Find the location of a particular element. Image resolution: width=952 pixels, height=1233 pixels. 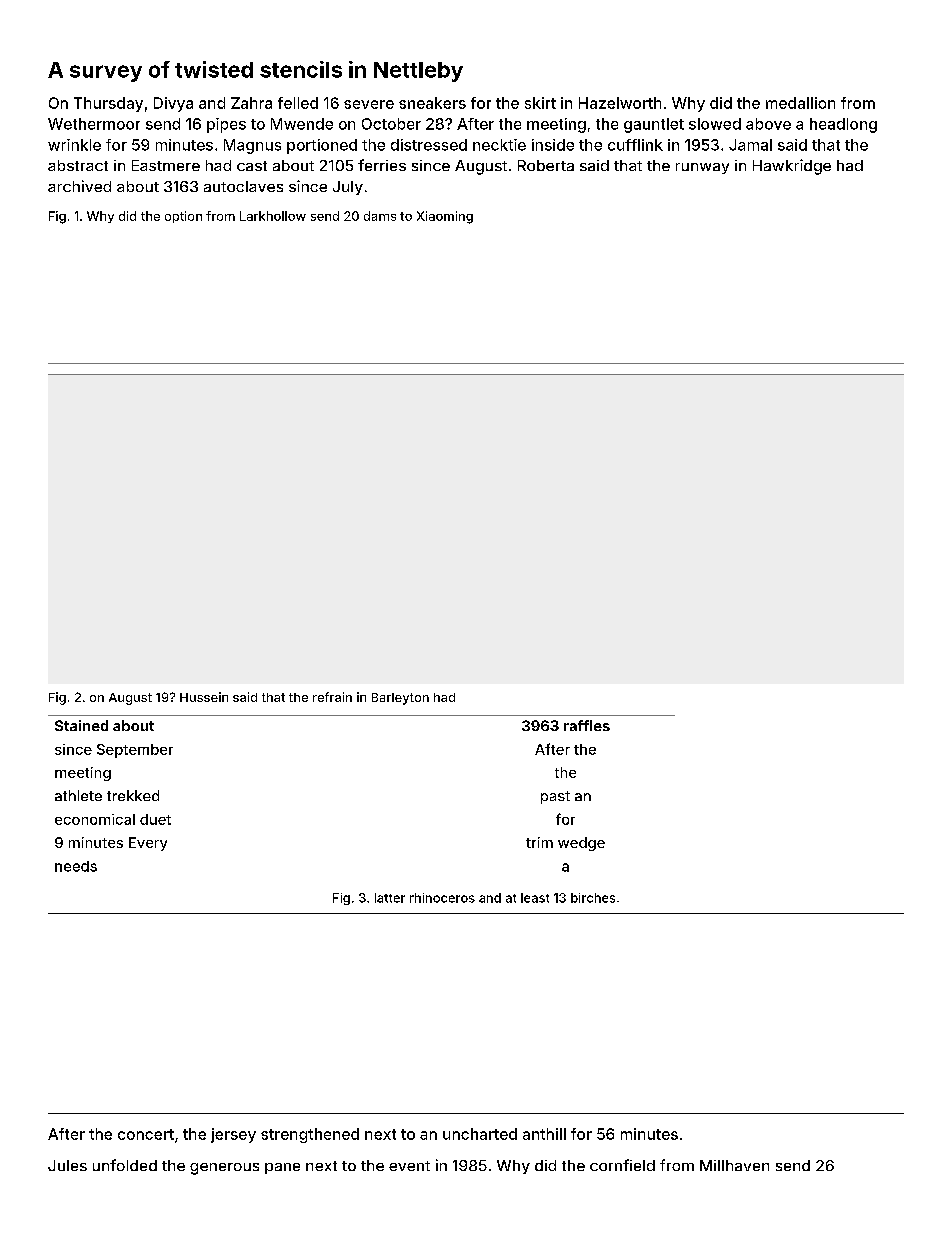

Hussein is located at coordinates (204, 697).
